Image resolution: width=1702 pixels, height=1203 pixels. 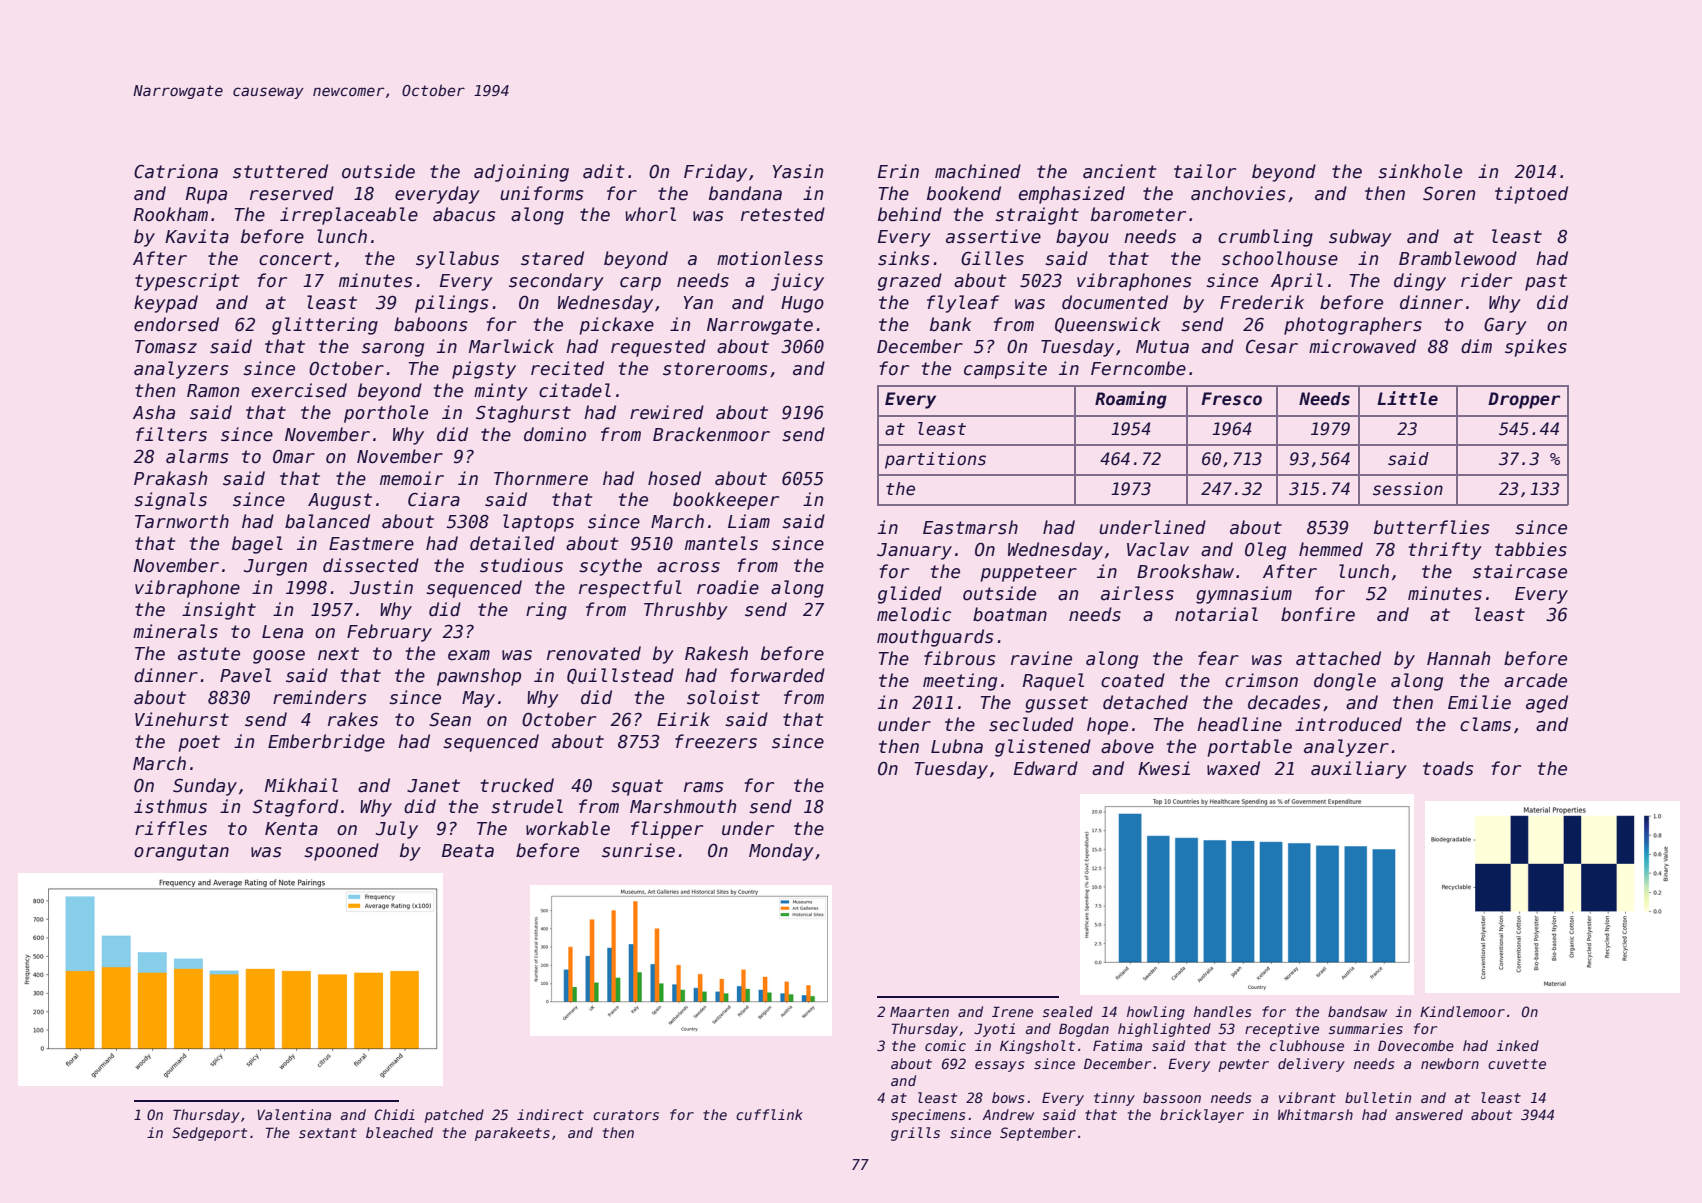 What do you see at coordinates (1407, 398) in the screenshot?
I see `Little` at bounding box center [1407, 398].
